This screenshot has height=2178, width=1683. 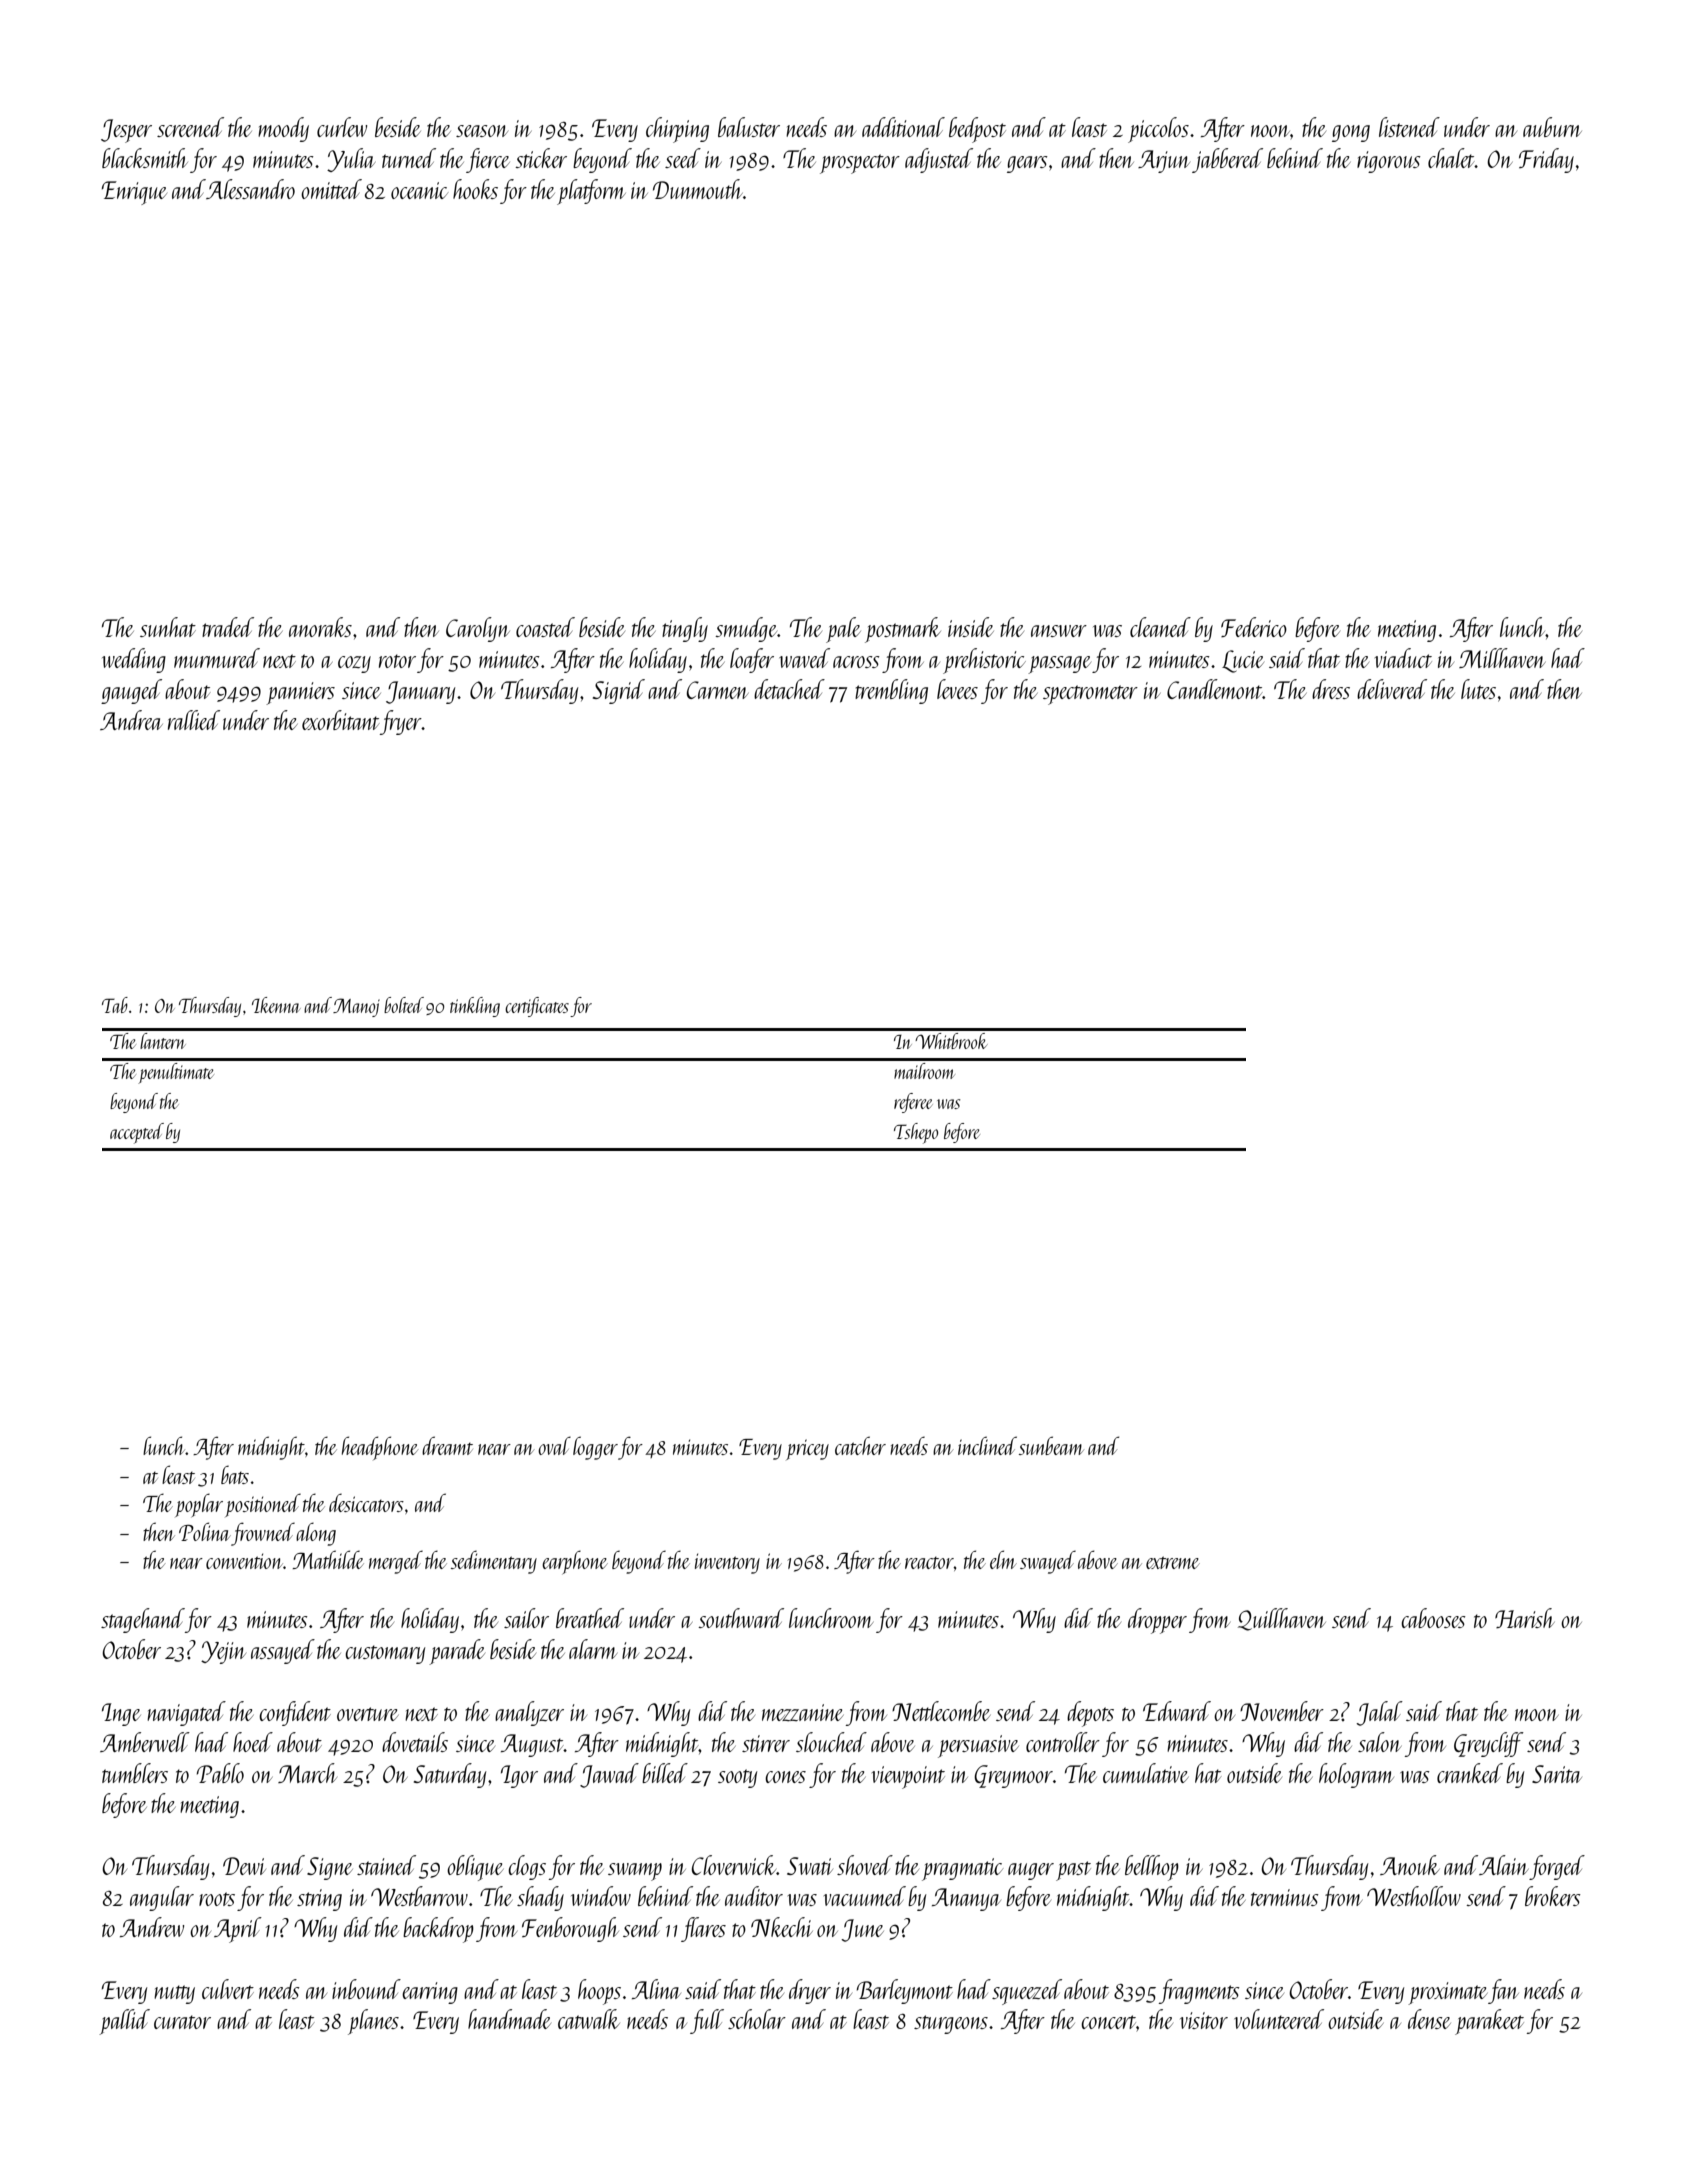 What do you see at coordinates (205, 1531) in the screenshot?
I see `Polina` at bounding box center [205, 1531].
